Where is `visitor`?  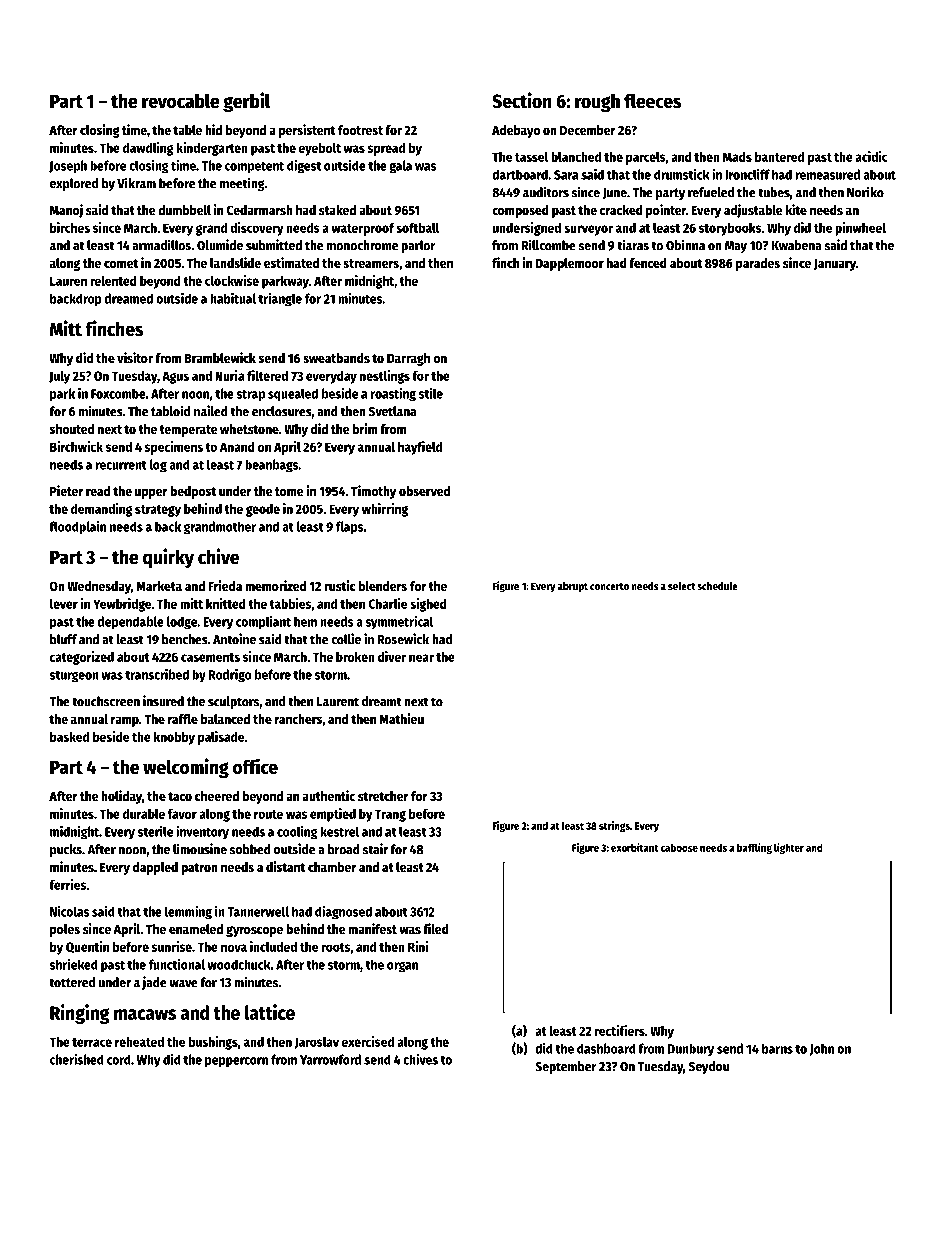
visitor is located at coordinates (135, 357).
